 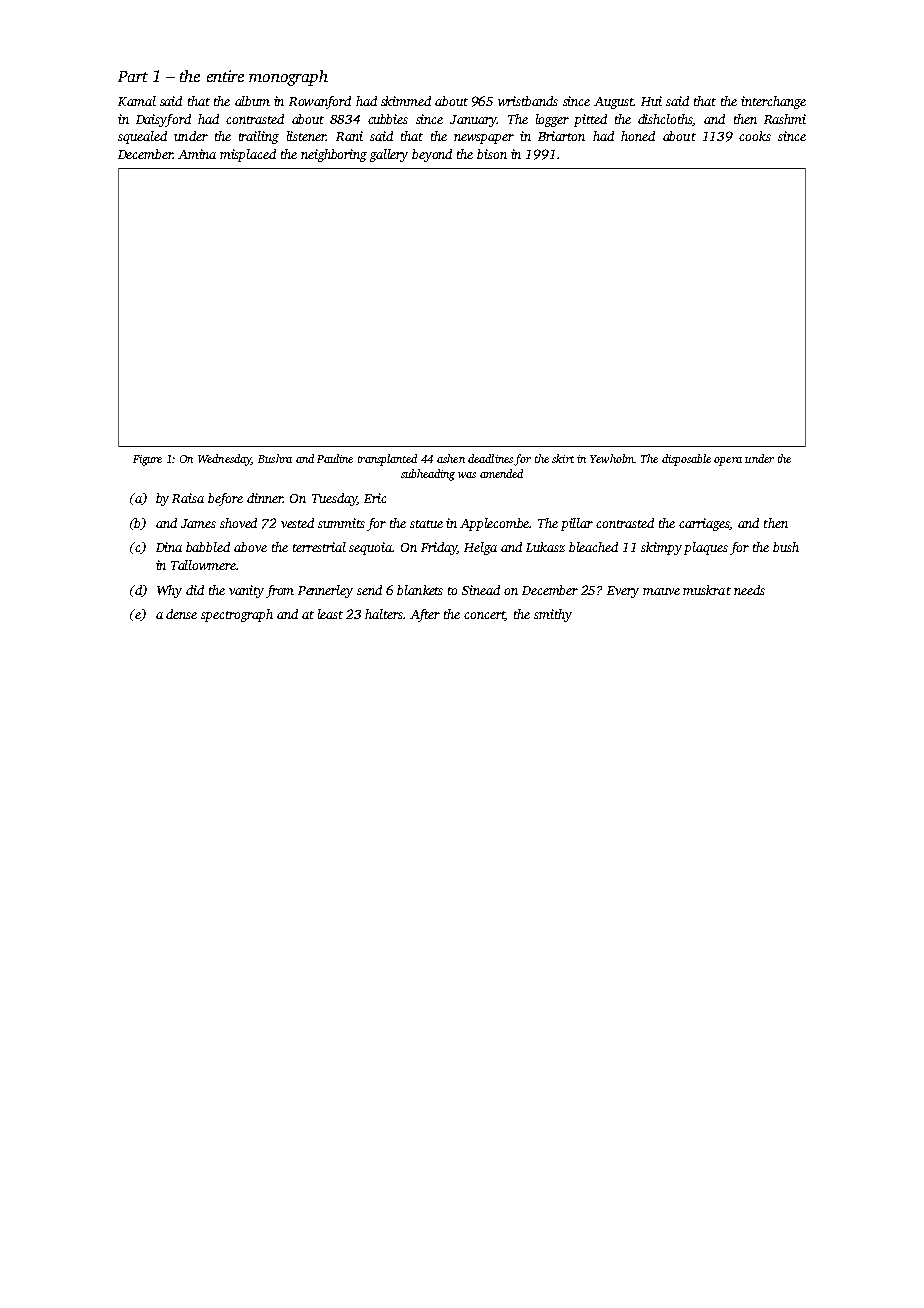 I want to click on babbled, so click(x=208, y=547).
